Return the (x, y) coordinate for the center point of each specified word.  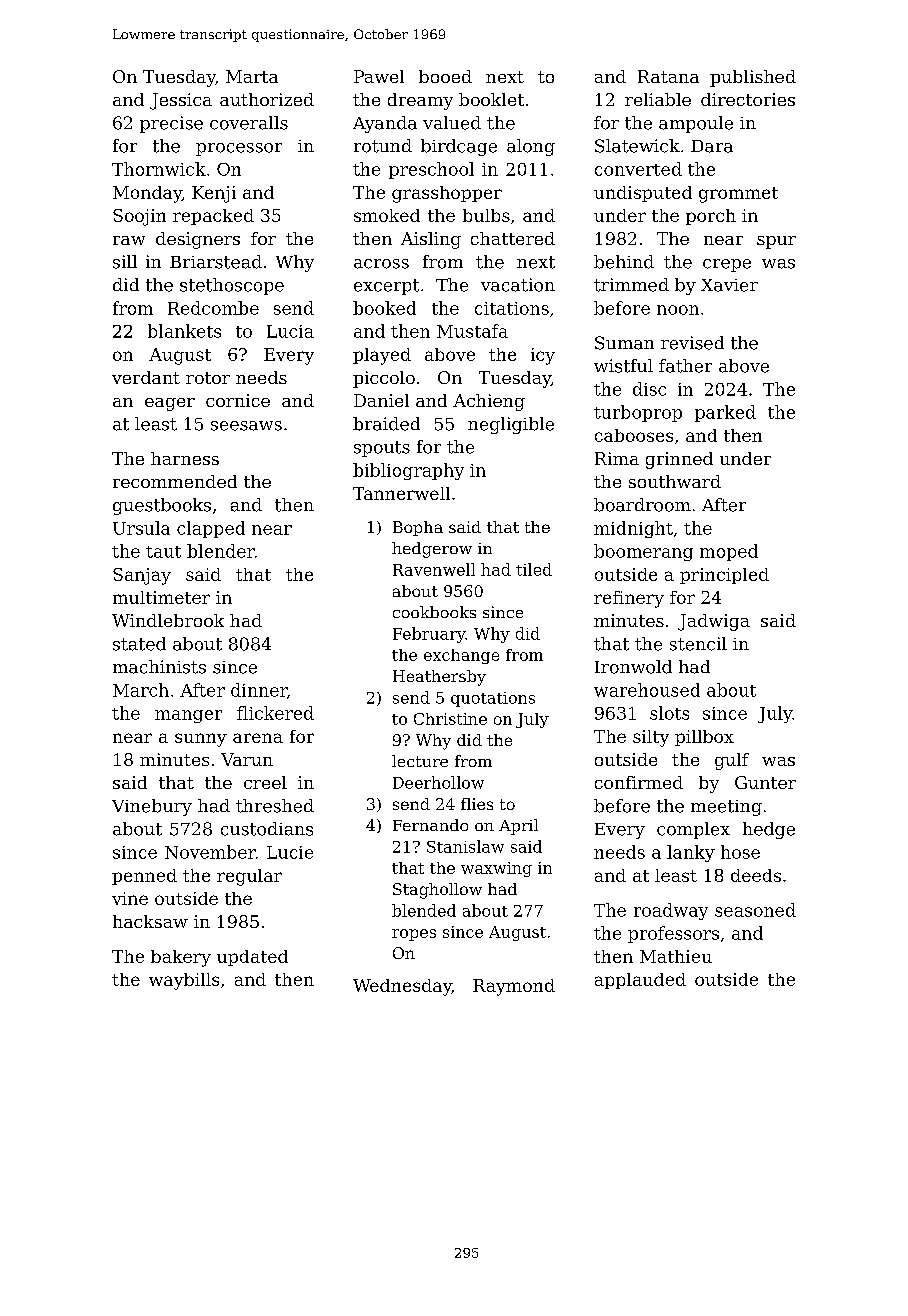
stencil (698, 644)
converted (638, 169)
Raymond (514, 987)
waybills (184, 981)
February (429, 635)
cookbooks (434, 612)
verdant (146, 377)
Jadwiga (714, 622)
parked (725, 413)
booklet (491, 99)
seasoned (755, 910)
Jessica (181, 101)
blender (221, 551)
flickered (275, 713)
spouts (382, 449)
